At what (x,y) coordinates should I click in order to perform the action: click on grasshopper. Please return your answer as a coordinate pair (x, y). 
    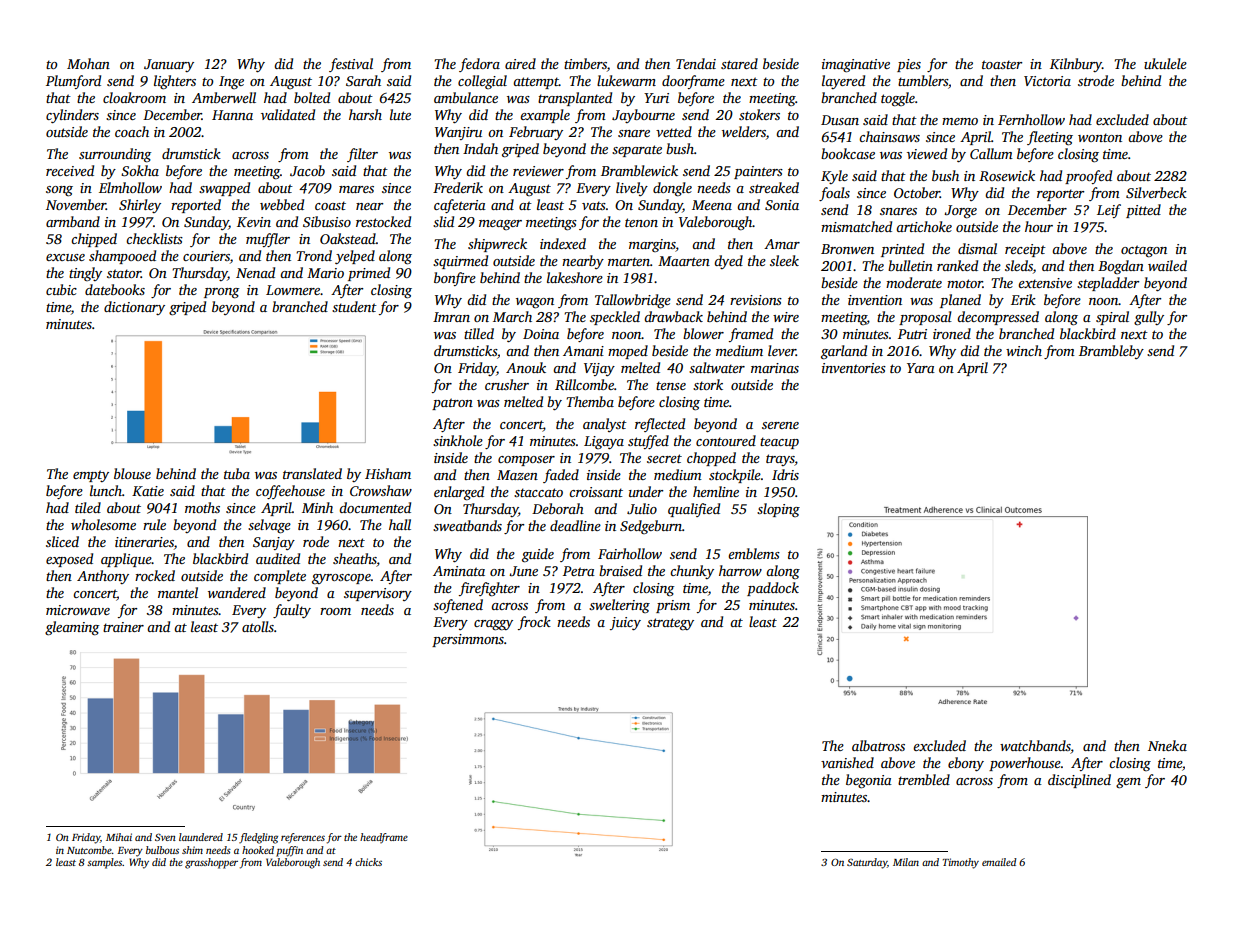
    Looking at the image, I should click on (211, 863).
